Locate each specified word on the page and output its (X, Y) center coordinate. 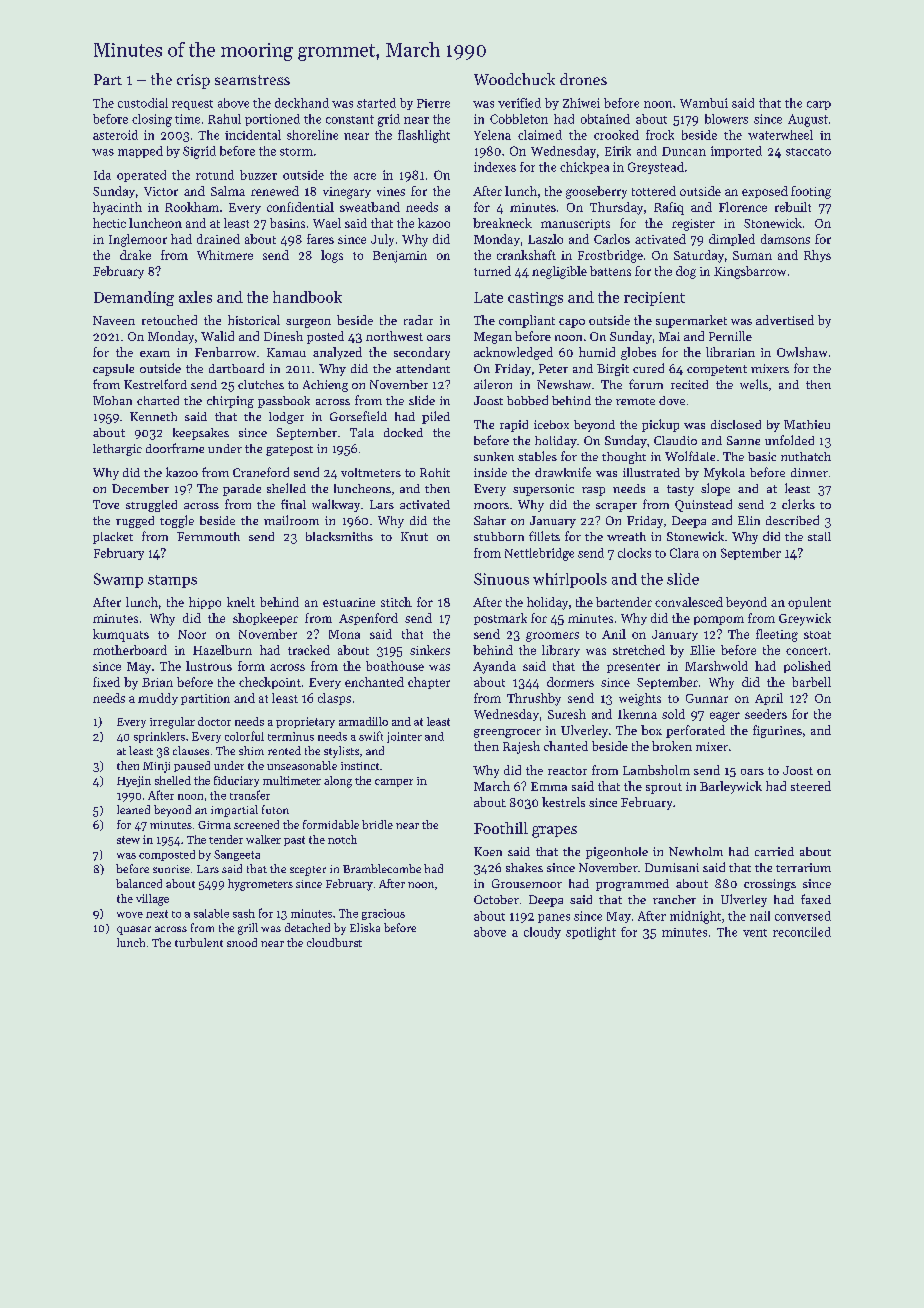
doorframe (175, 448)
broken (672, 746)
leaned (133, 809)
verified (519, 103)
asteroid (115, 135)
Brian (157, 682)
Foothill (501, 828)
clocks (634, 553)
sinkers (430, 650)
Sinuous (501, 579)
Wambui (704, 103)
